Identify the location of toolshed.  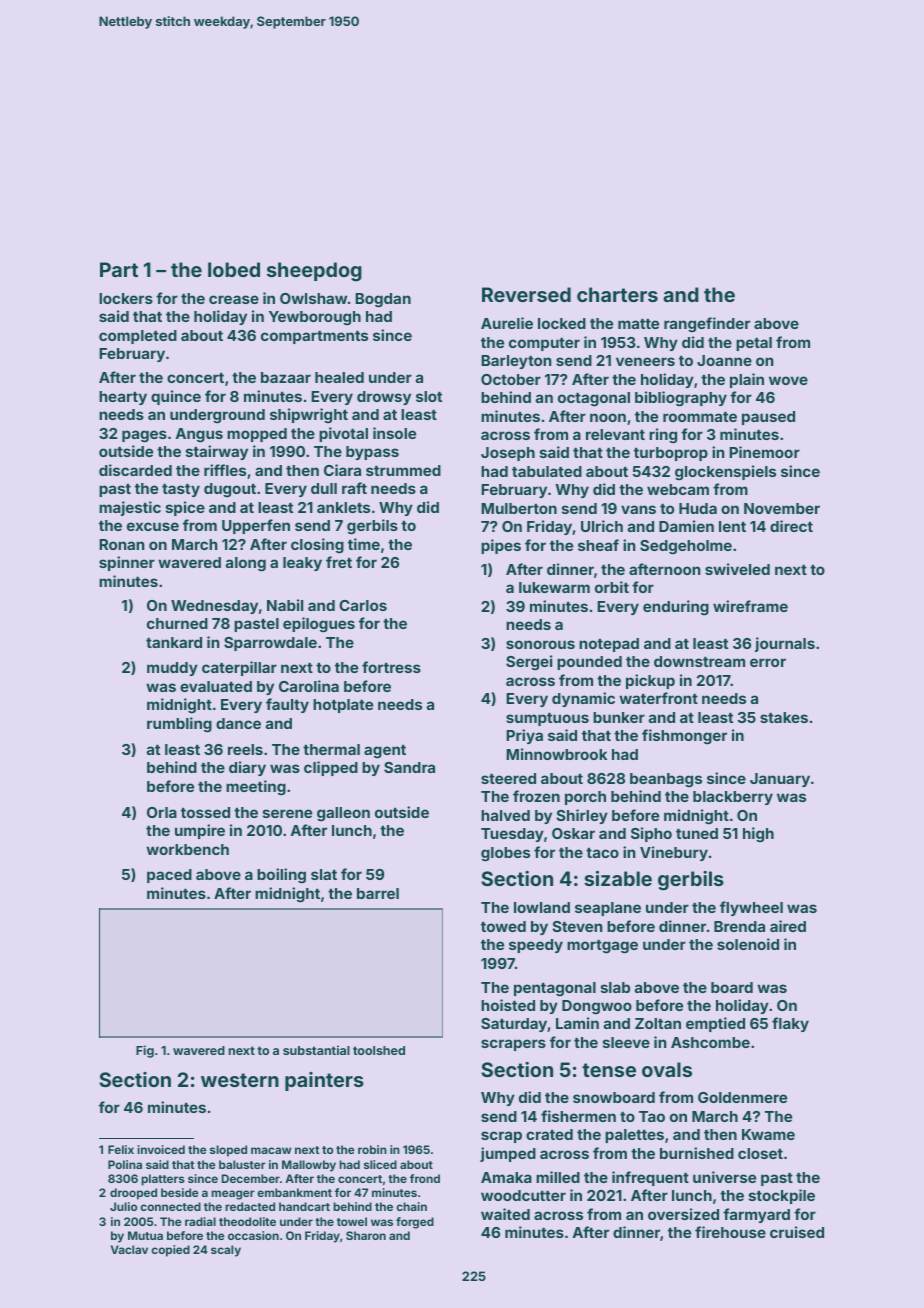
(379, 1050).
